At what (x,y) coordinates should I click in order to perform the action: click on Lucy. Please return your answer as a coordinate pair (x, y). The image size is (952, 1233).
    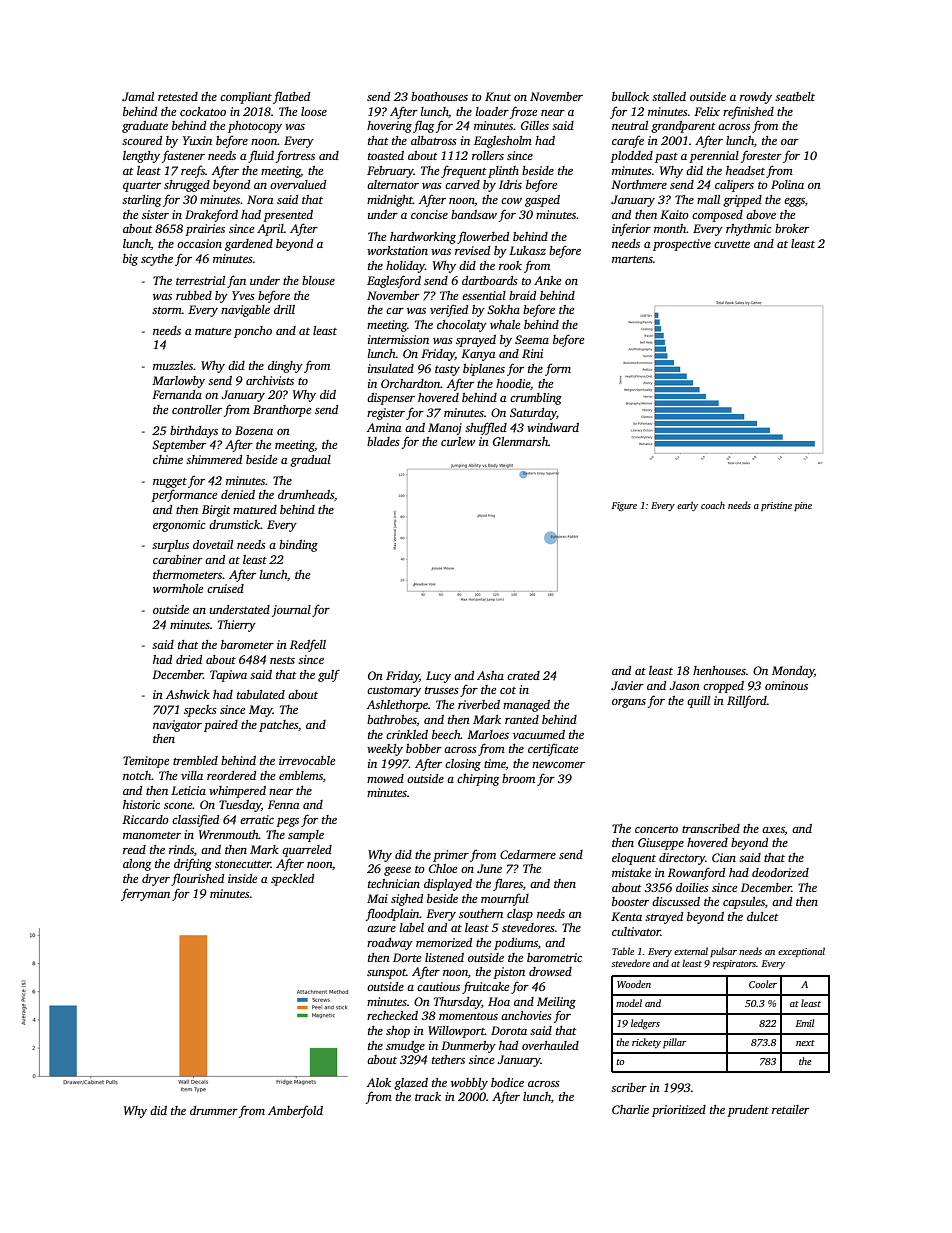
    Looking at the image, I should click on (438, 677).
